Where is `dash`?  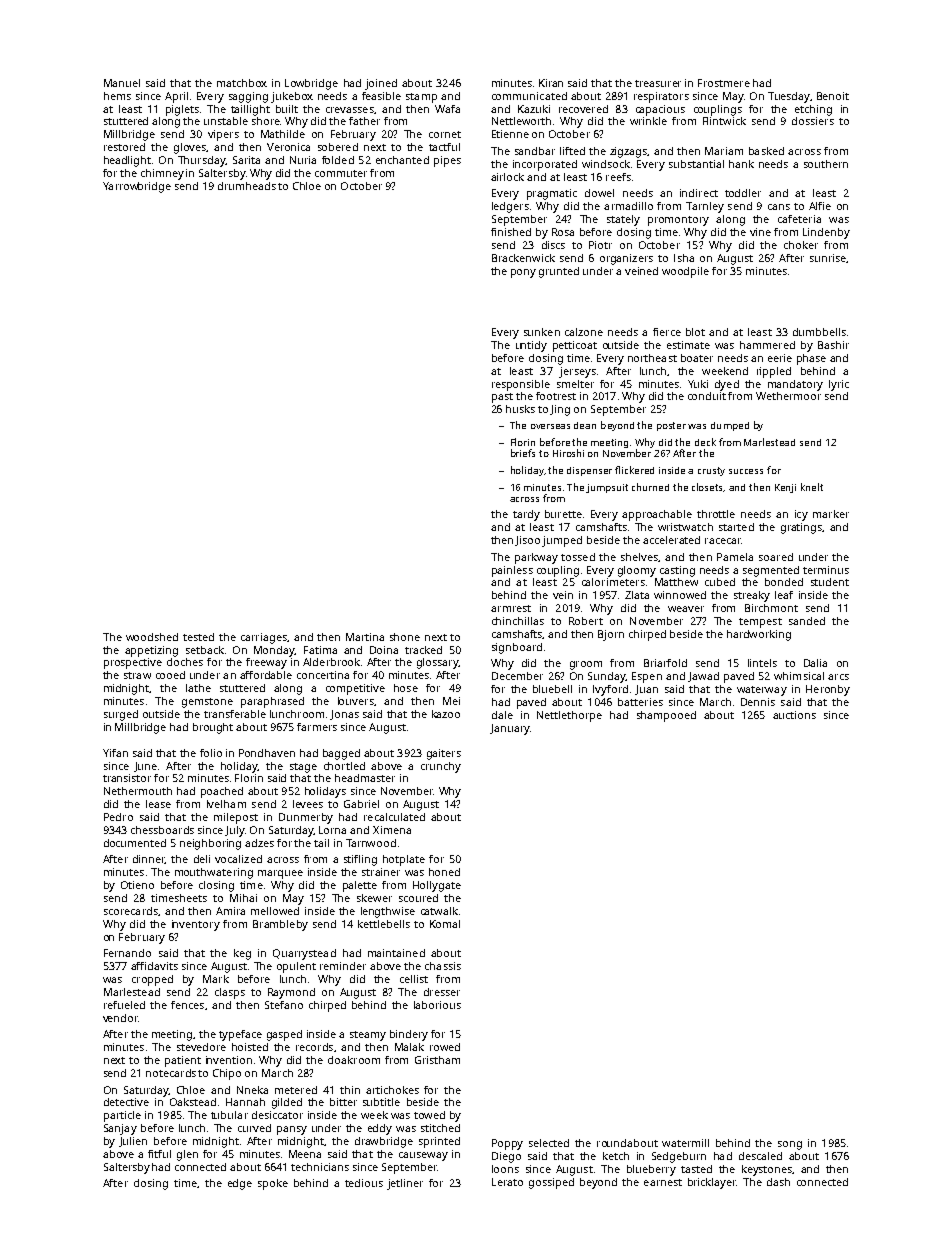
dash is located at coordinates (778, 1182).
